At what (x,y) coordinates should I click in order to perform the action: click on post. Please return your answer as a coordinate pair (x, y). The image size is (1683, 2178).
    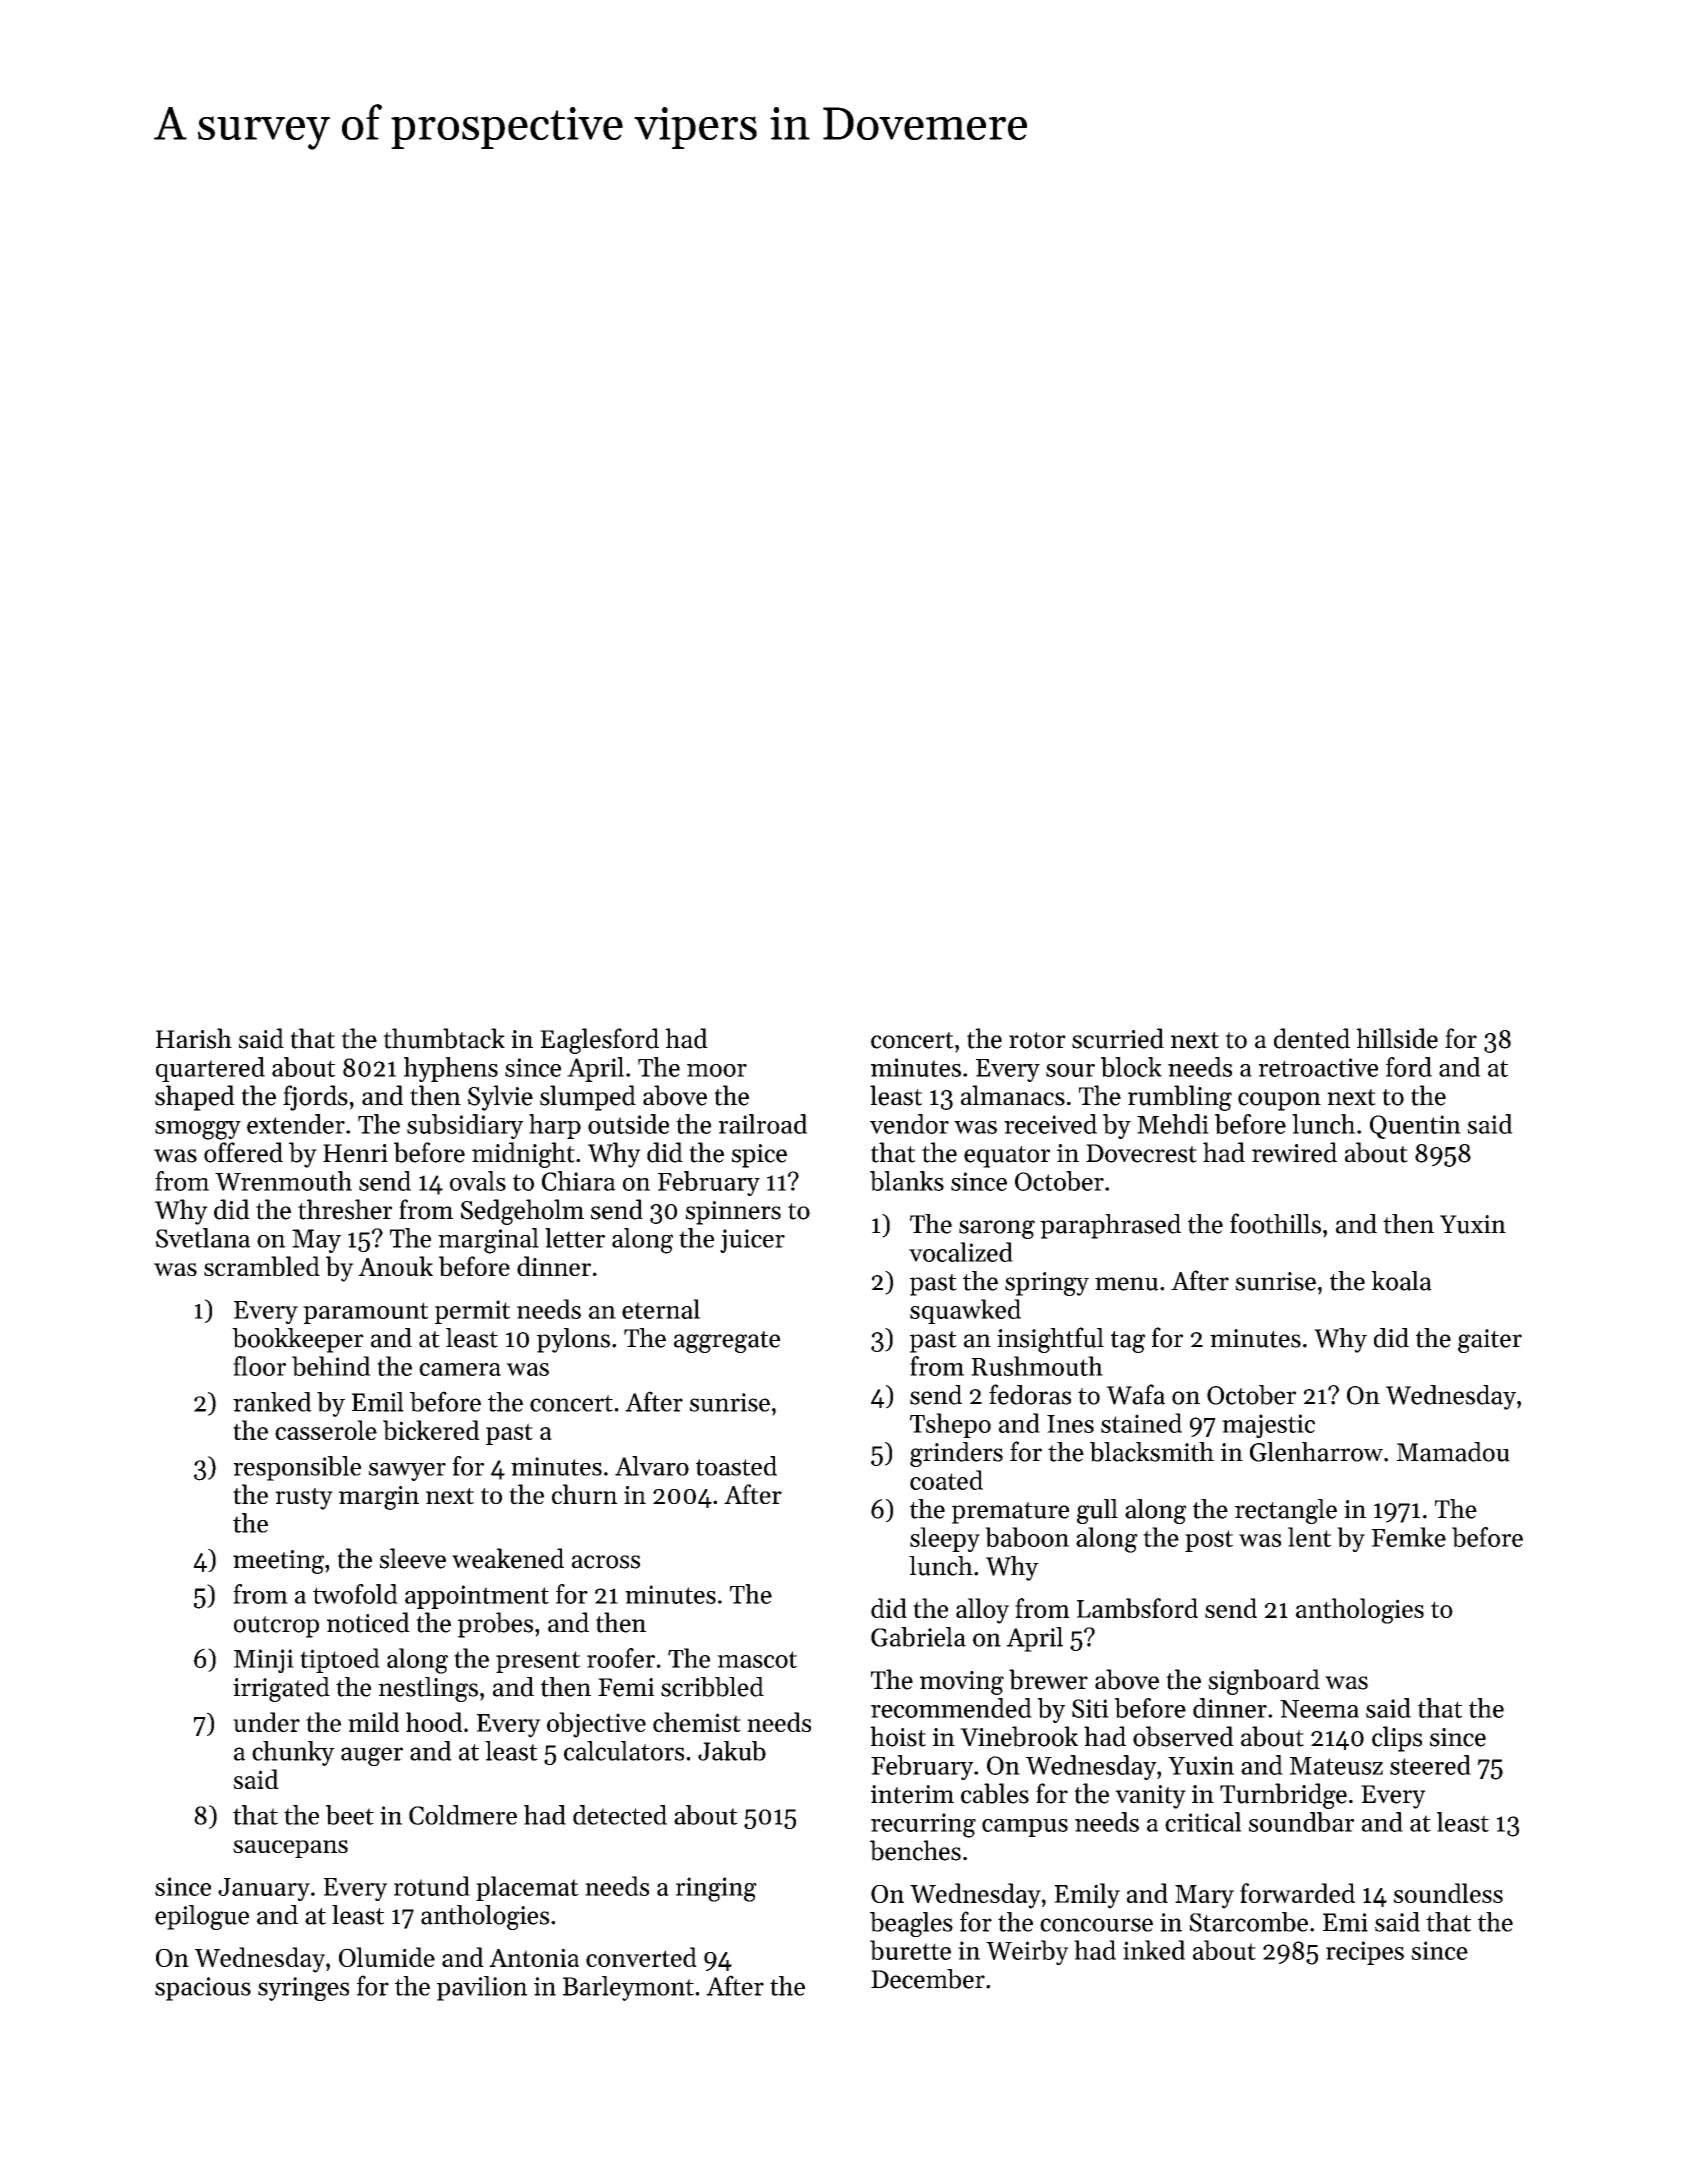
    Looking at the image, I should click on (1209, 1541).
